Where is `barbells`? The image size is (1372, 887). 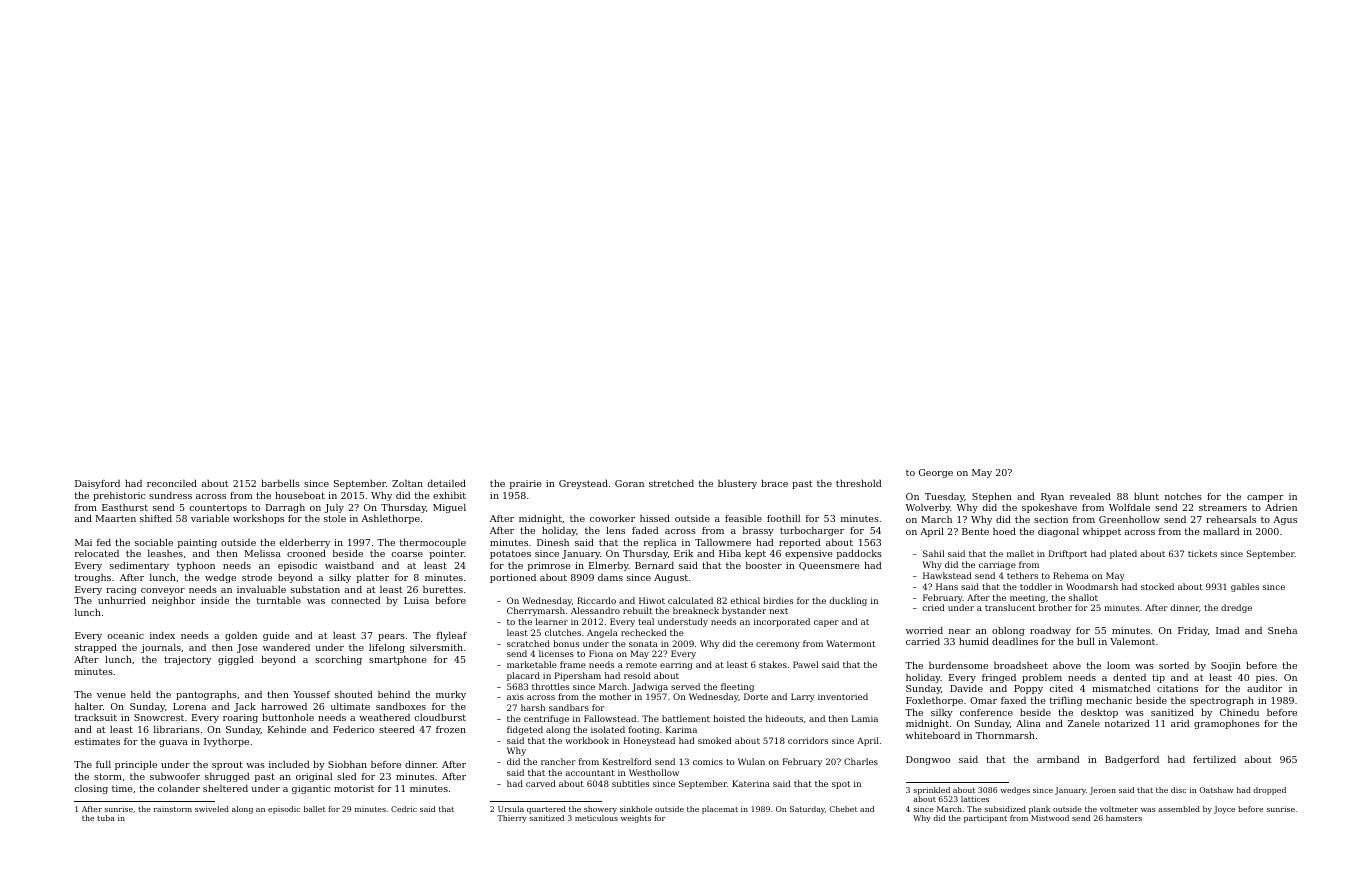 barbells is located at coordinates (280, 483).
